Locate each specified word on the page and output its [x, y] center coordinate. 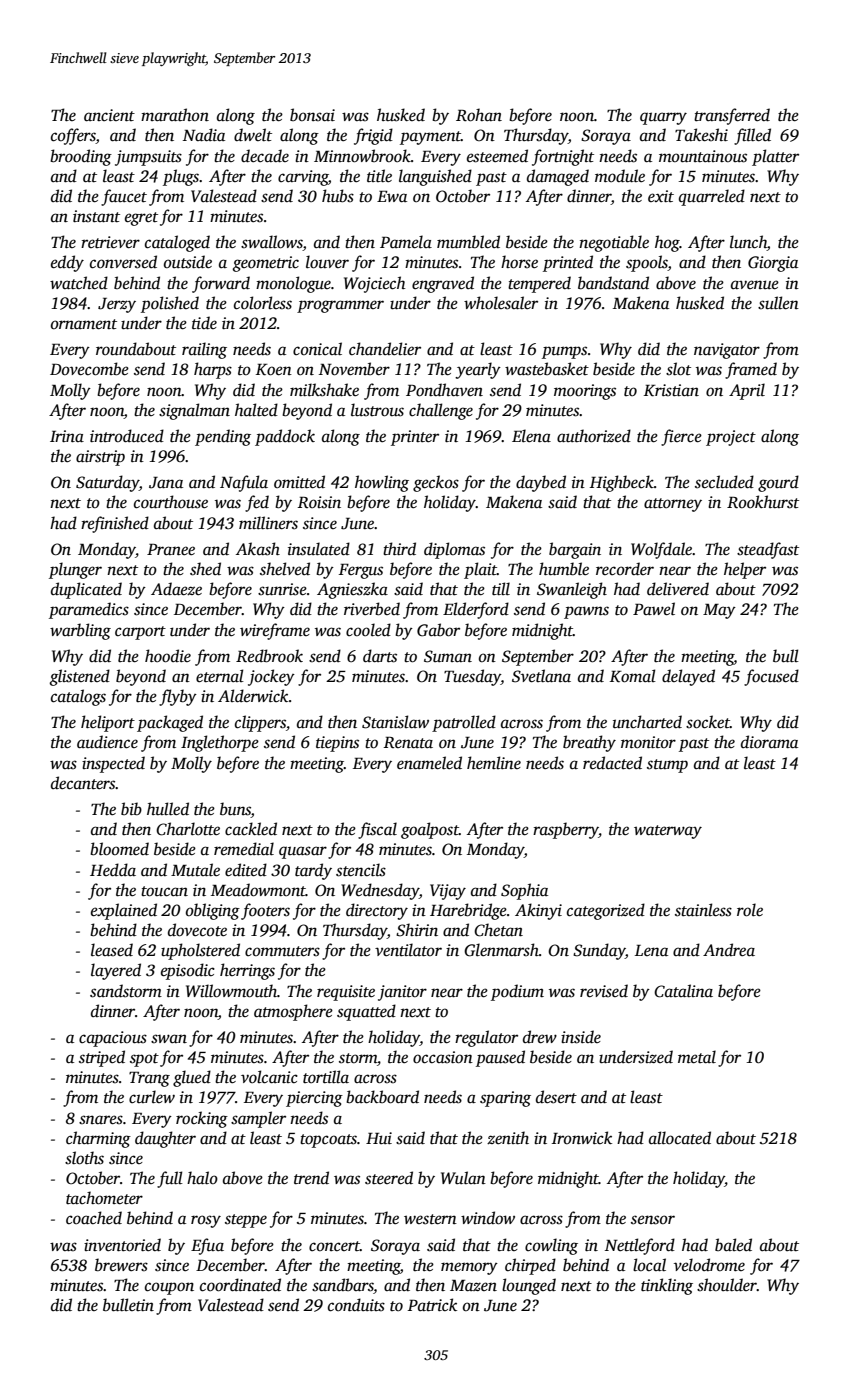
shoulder [727, 1285]
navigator [727, 351]
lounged [529, 1286]
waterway [668, 832]
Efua [207, 1246]
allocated [680, 1138]
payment [430, 138]
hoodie [168, 656]
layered [116, 971]
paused [500, 1058]
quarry [663, 118]
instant [96, 216]
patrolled [464, 723]
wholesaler [501, 303]
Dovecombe [89, 369]
